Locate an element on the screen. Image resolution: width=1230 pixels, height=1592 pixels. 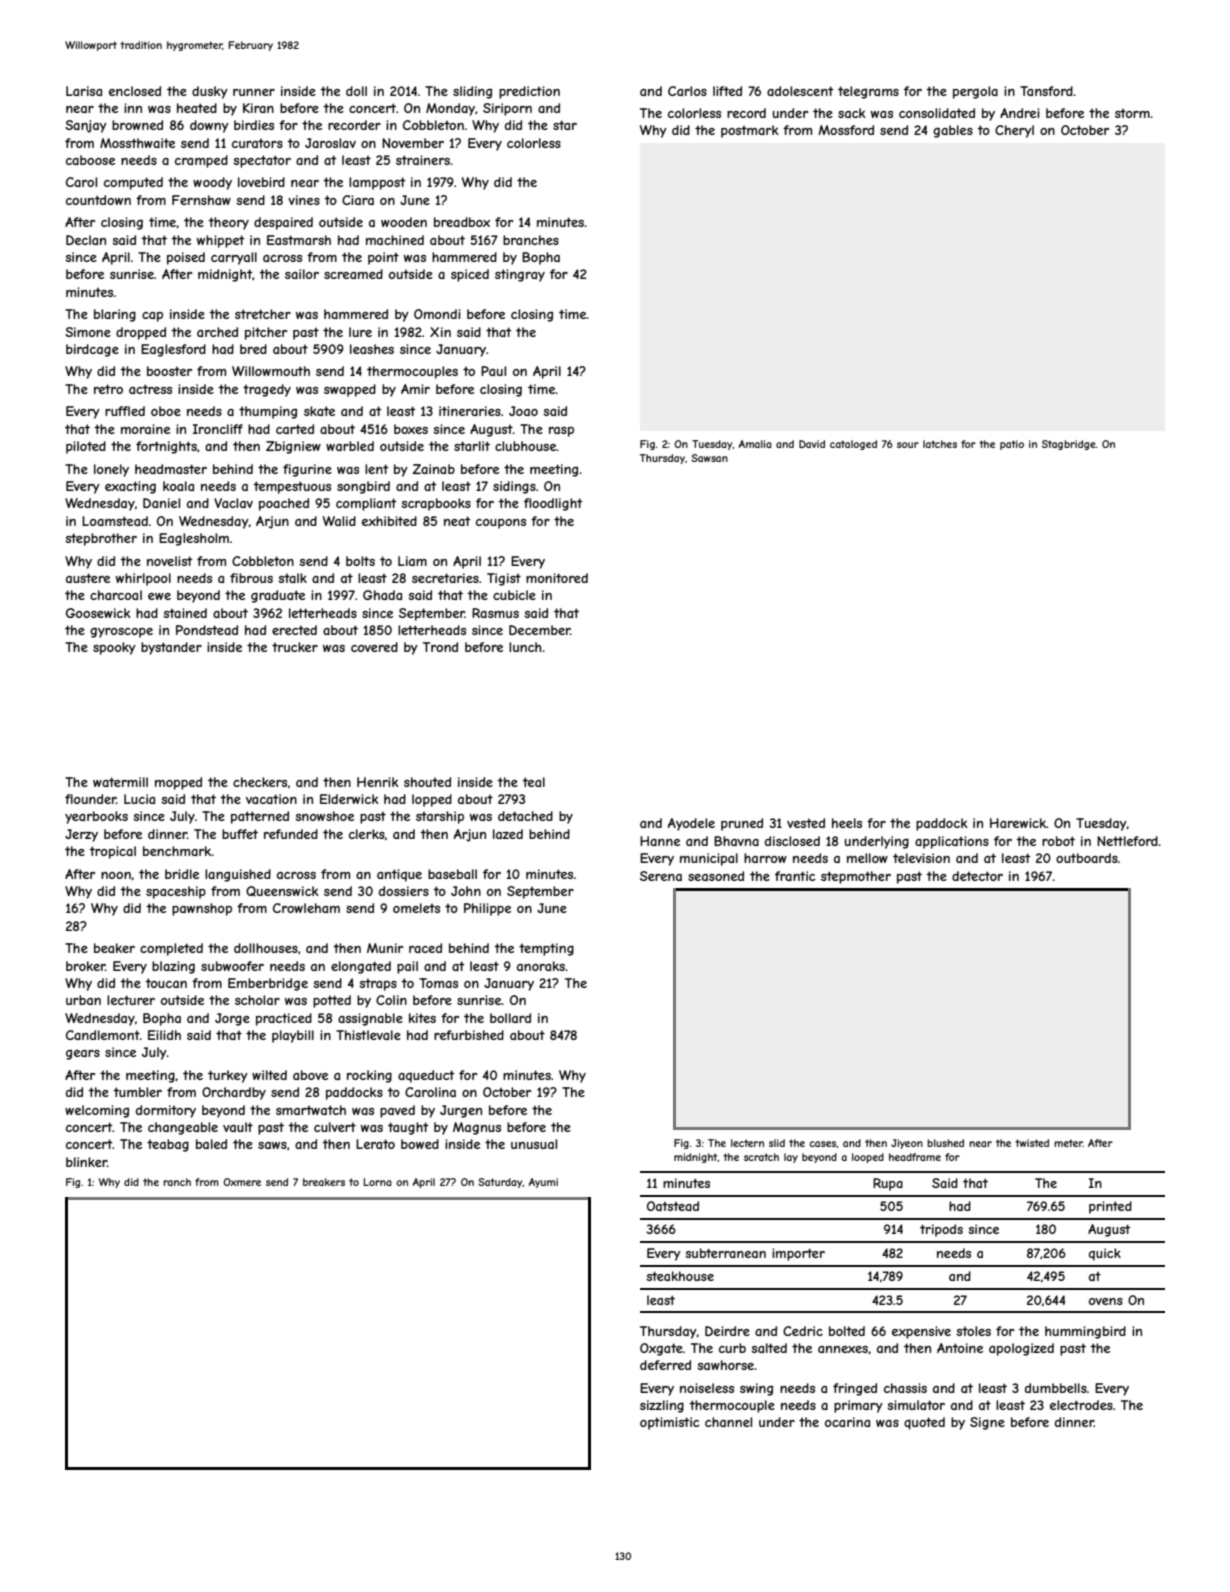
carryall is located at coordinates (234, 258).
